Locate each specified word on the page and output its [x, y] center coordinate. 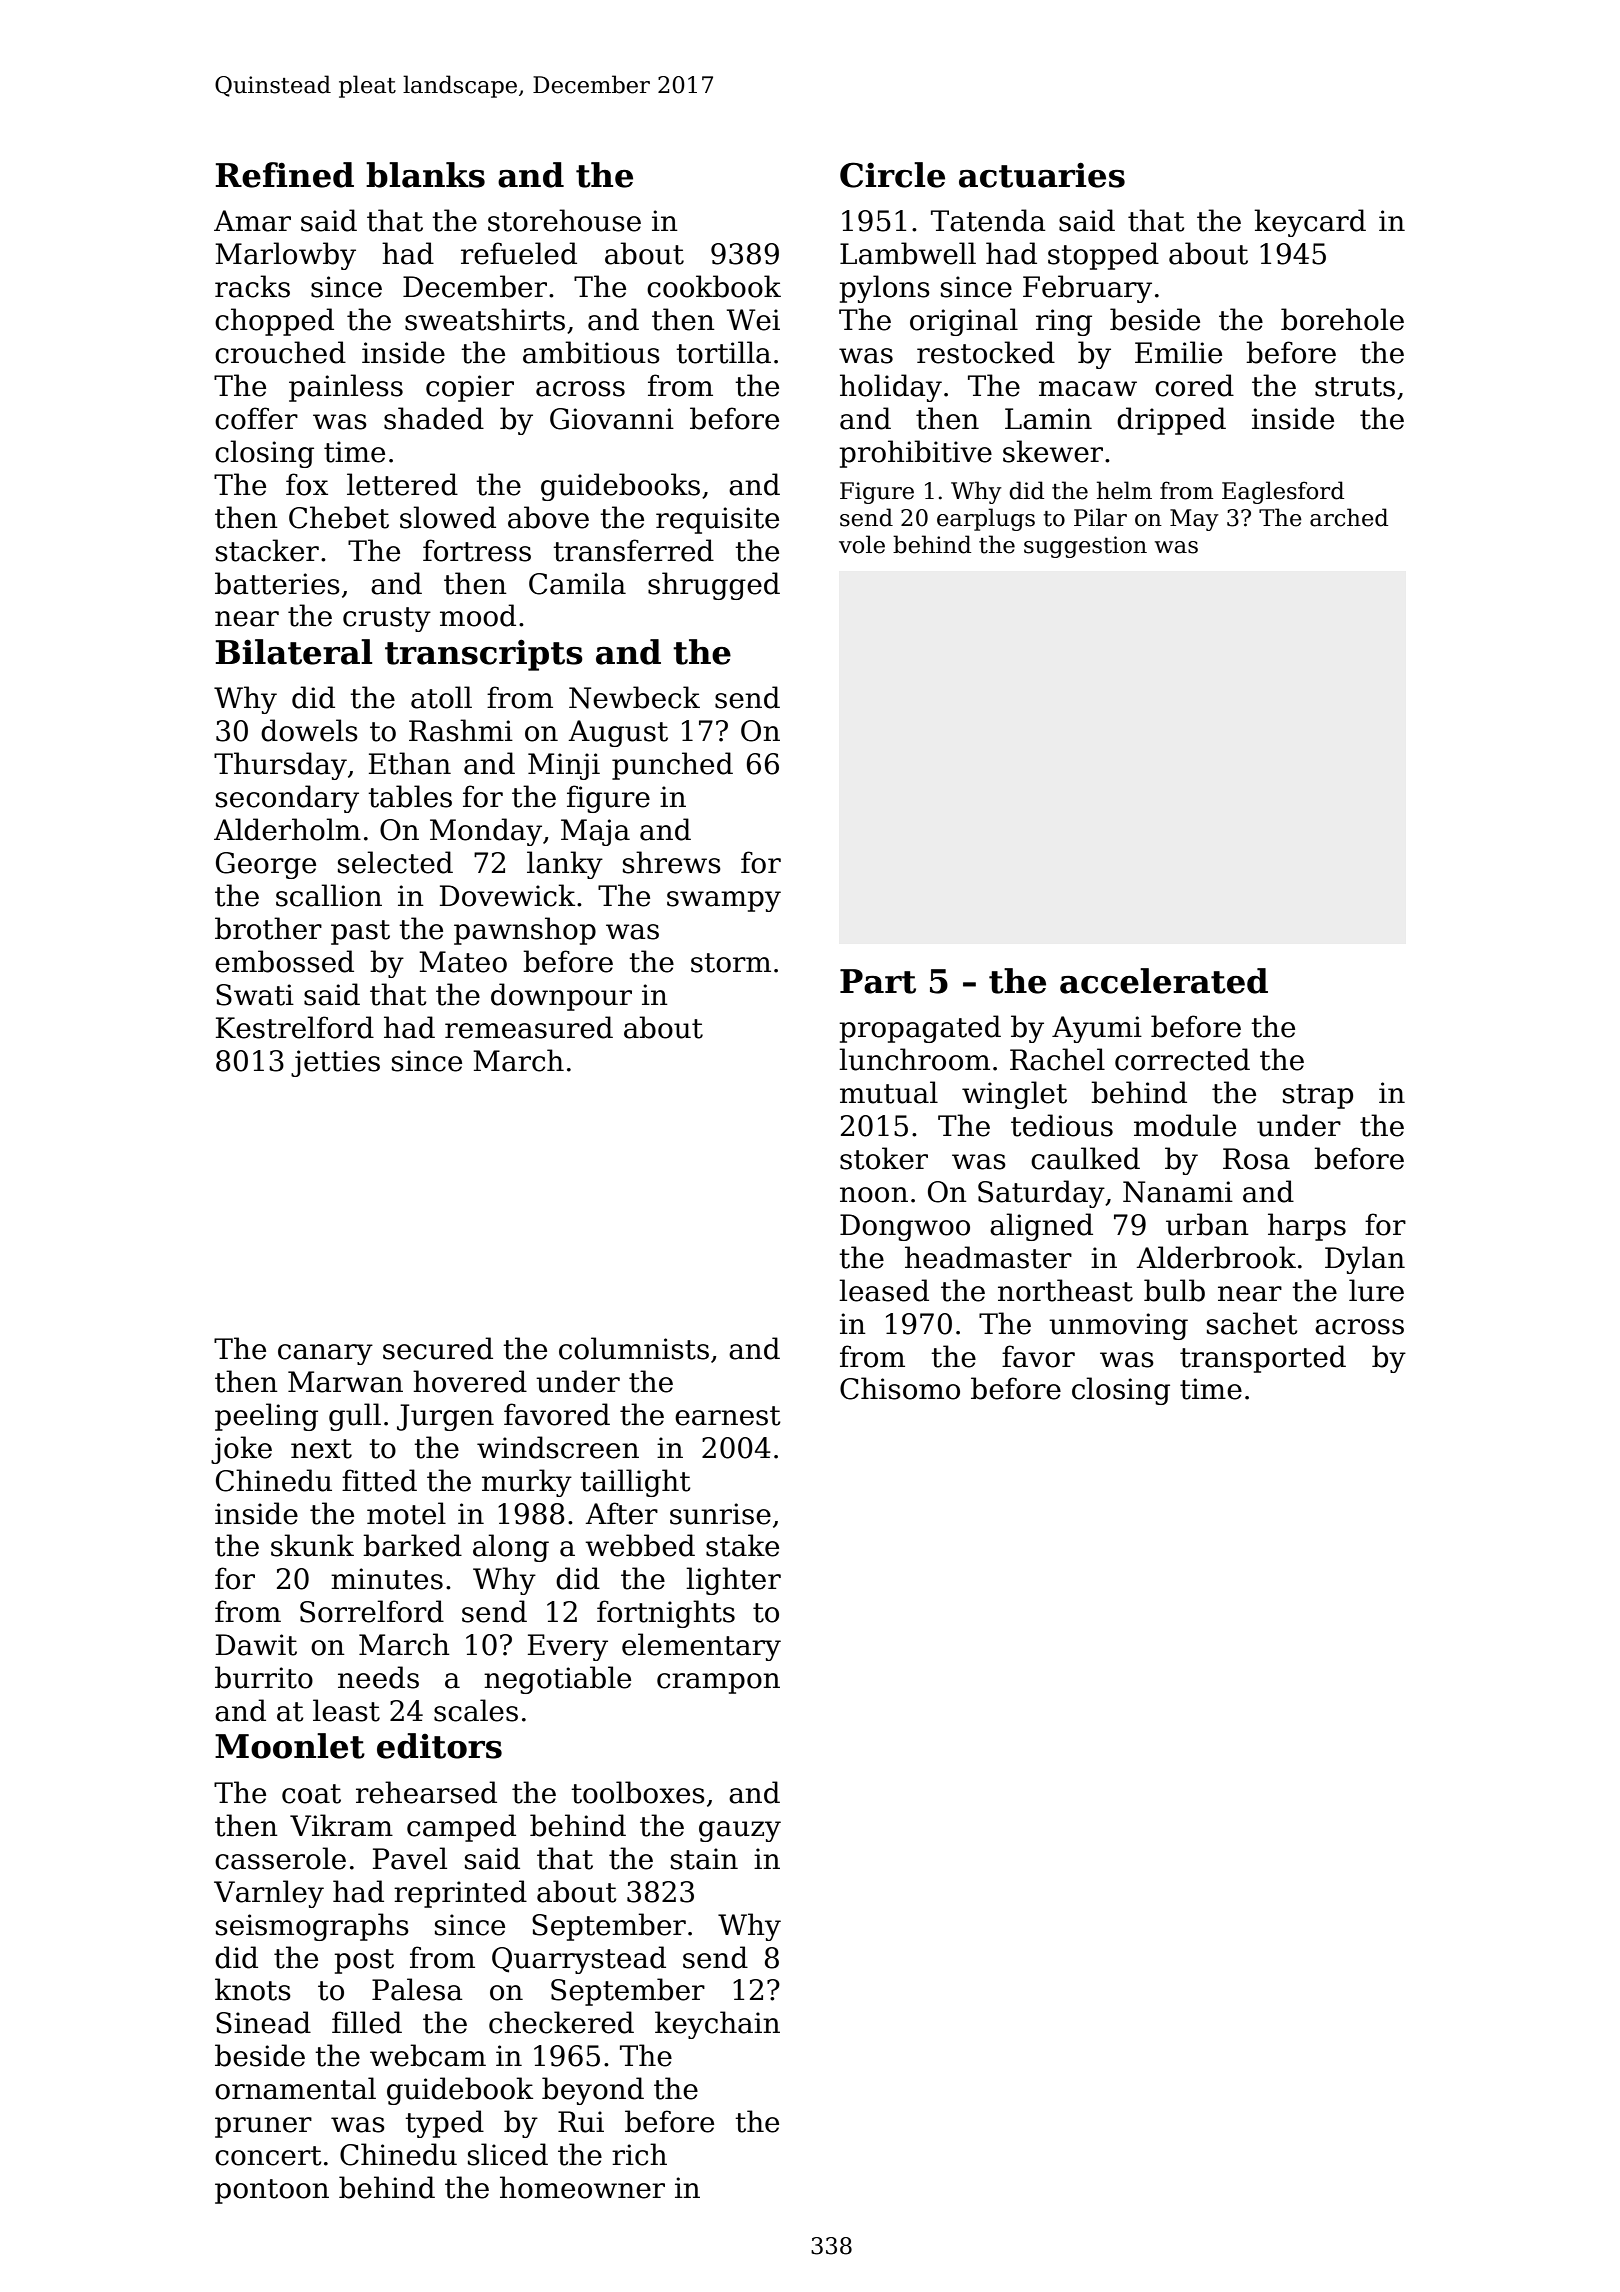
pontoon [272, 2191]
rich [639, 2154]
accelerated [1164, 981]
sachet [1252, 1323]
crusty [387, 619]
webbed [640, 1545]
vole [862, 544]
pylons [884, 289]
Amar [252, 221]
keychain [717, 2025]
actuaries [1042, 175]
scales [476, 1710]
